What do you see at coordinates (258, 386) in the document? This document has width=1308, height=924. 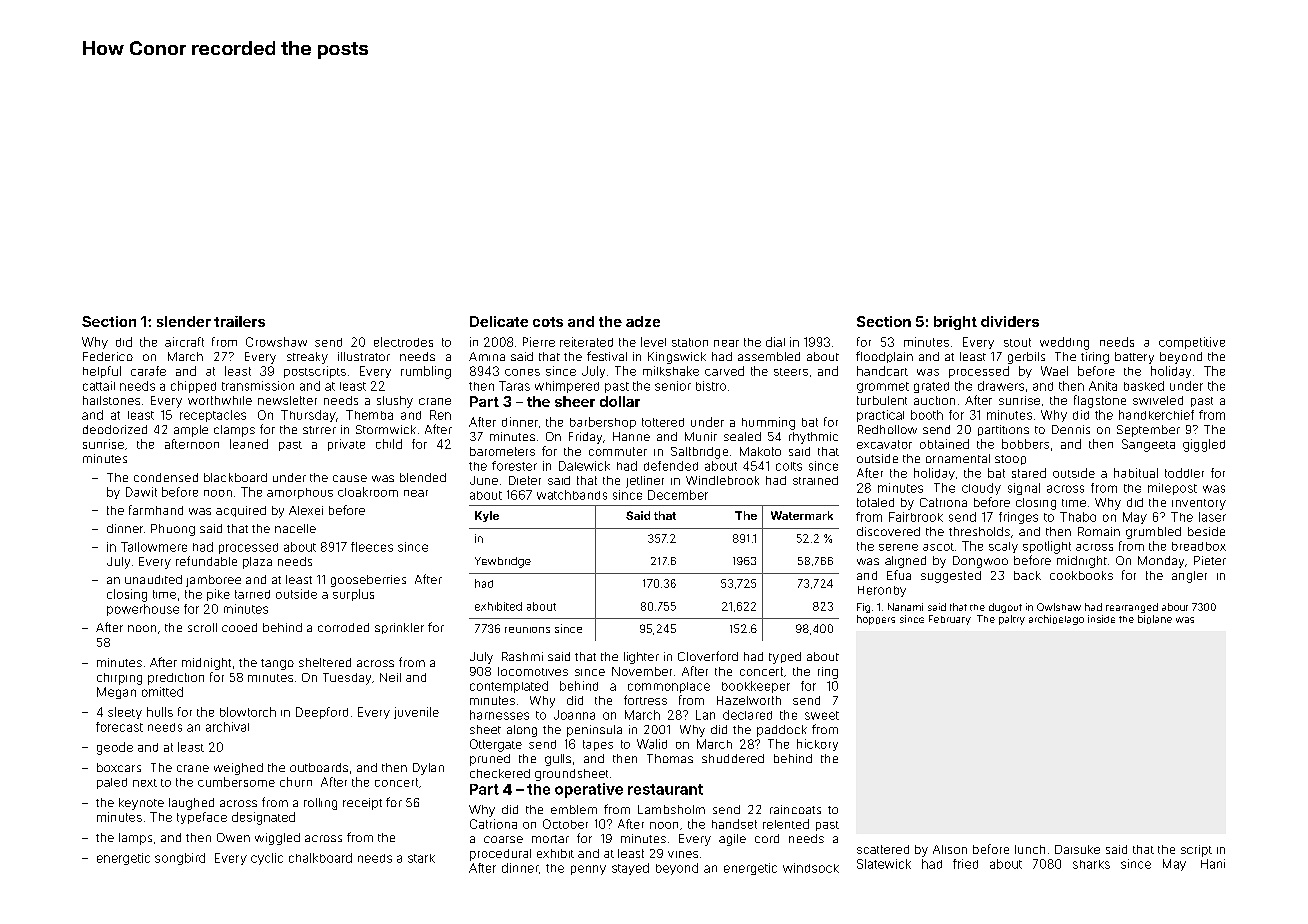 I see `transmission` at bounding box center [258, 386].
